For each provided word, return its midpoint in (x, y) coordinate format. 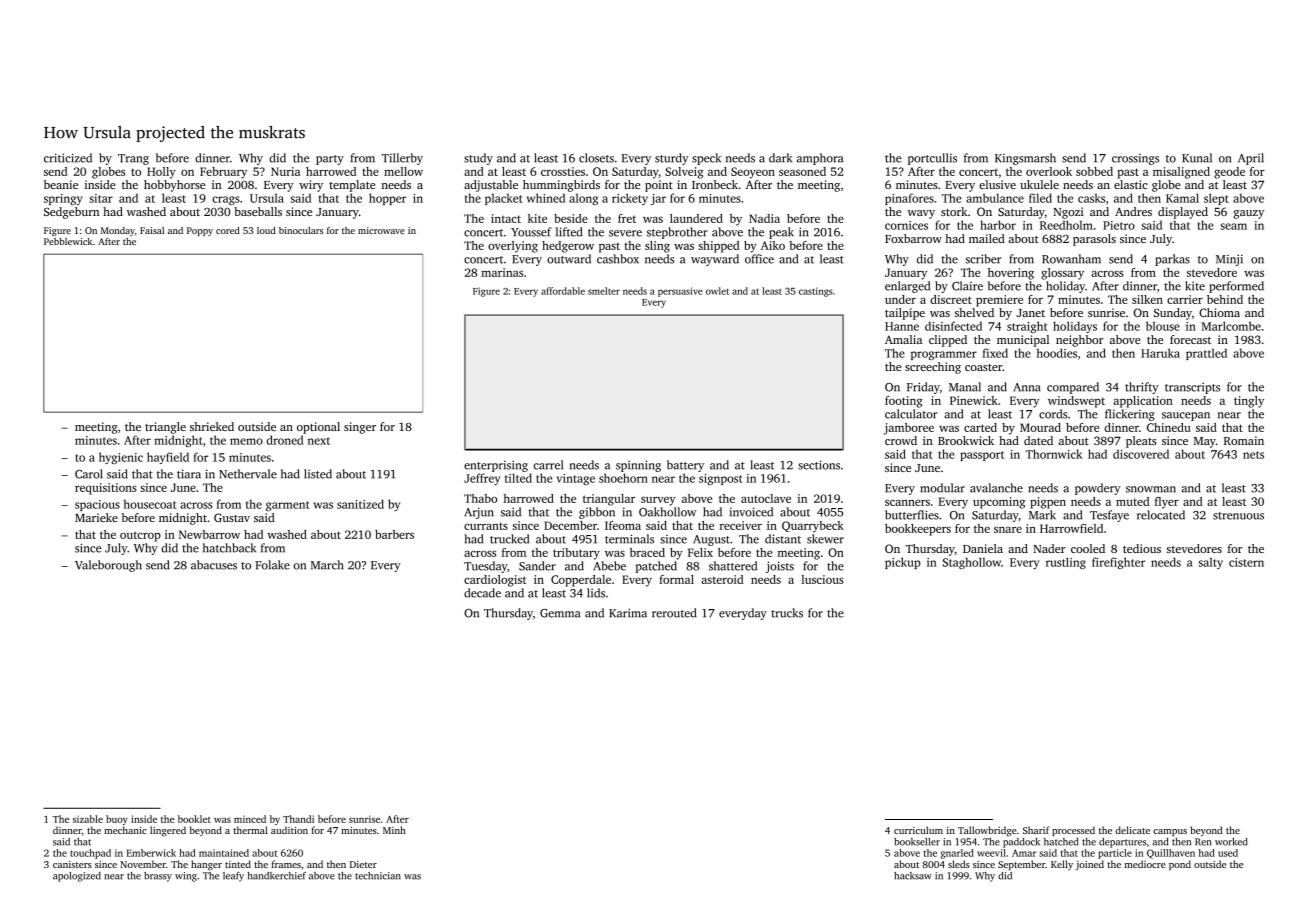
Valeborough (108, 566)
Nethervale (248, 474)
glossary (1062, 274)
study (478, 159)
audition (289, 830)
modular (943, 488)
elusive (997, 184)
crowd (901, 440)
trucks (787, 613)
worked (1231, 842)
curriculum (918, 830)
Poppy (200, 231)
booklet (194, 819)
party (330, 160)
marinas (502, 272)
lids (596, 593)
